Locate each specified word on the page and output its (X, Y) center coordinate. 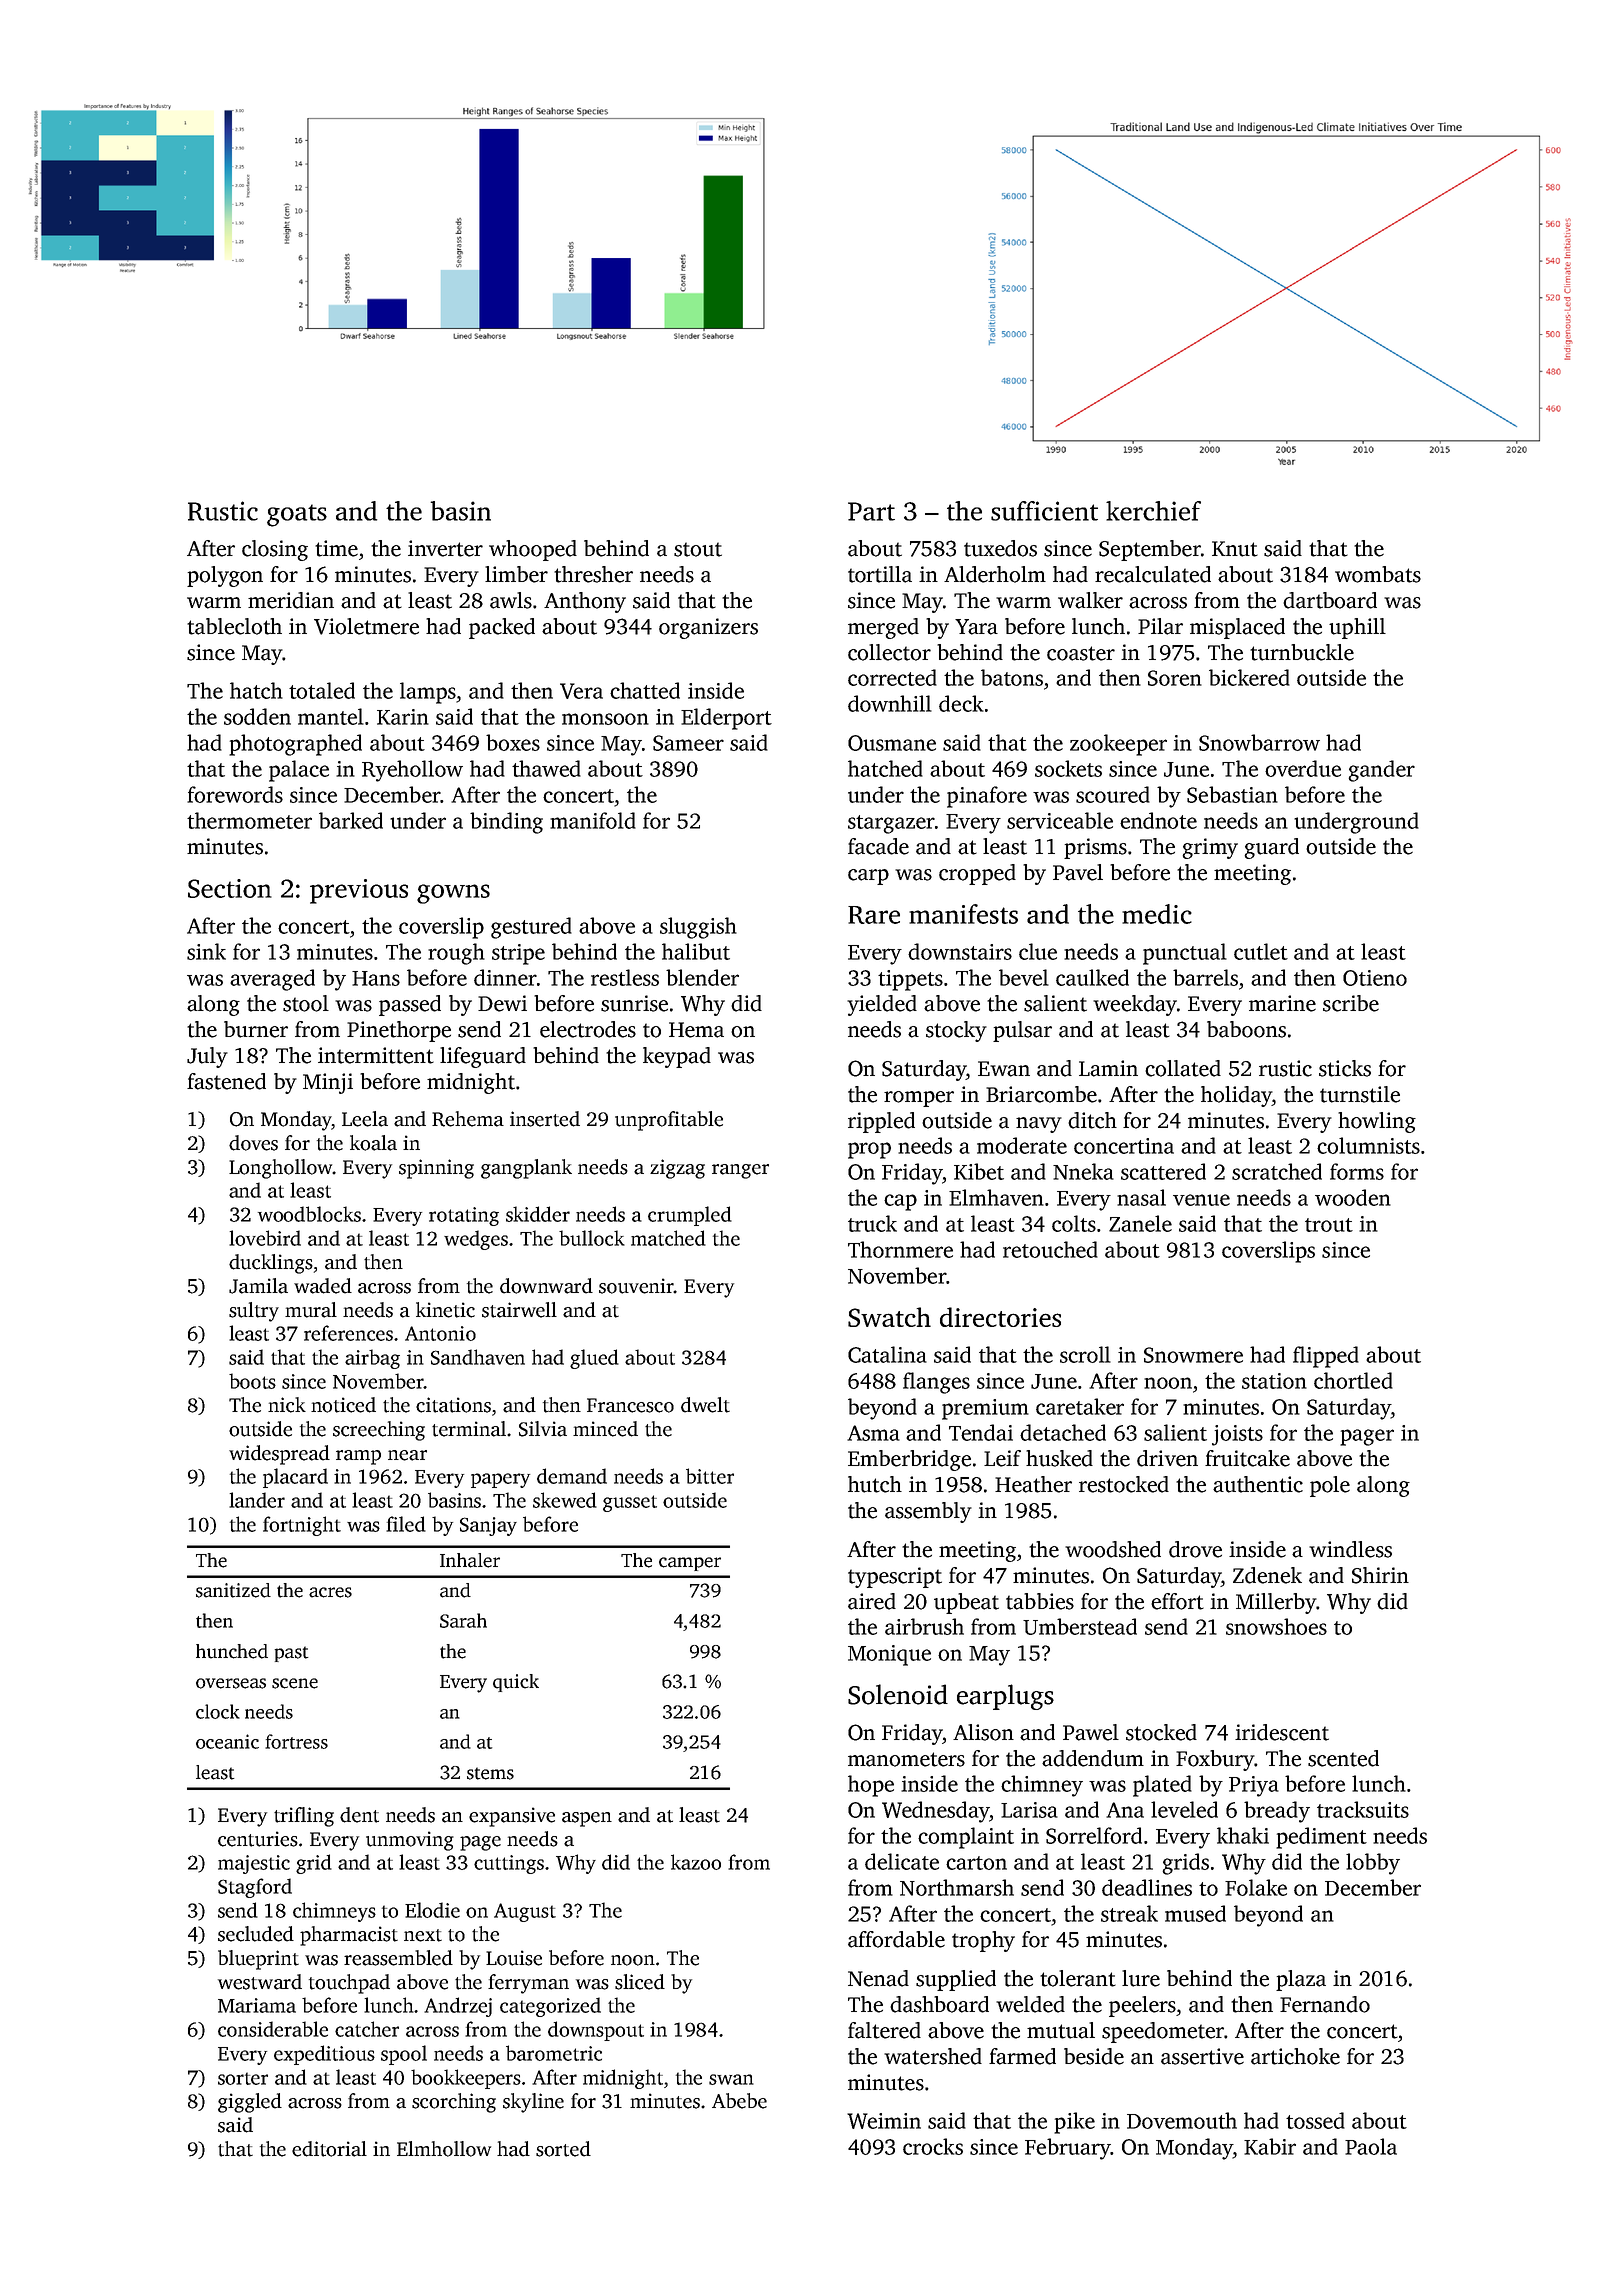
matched (668, 1238)
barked (351, 820)
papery (500, 1480)
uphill (1357, 628)
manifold (593, 820)
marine (1282, 1003)
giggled (250, 2103)
